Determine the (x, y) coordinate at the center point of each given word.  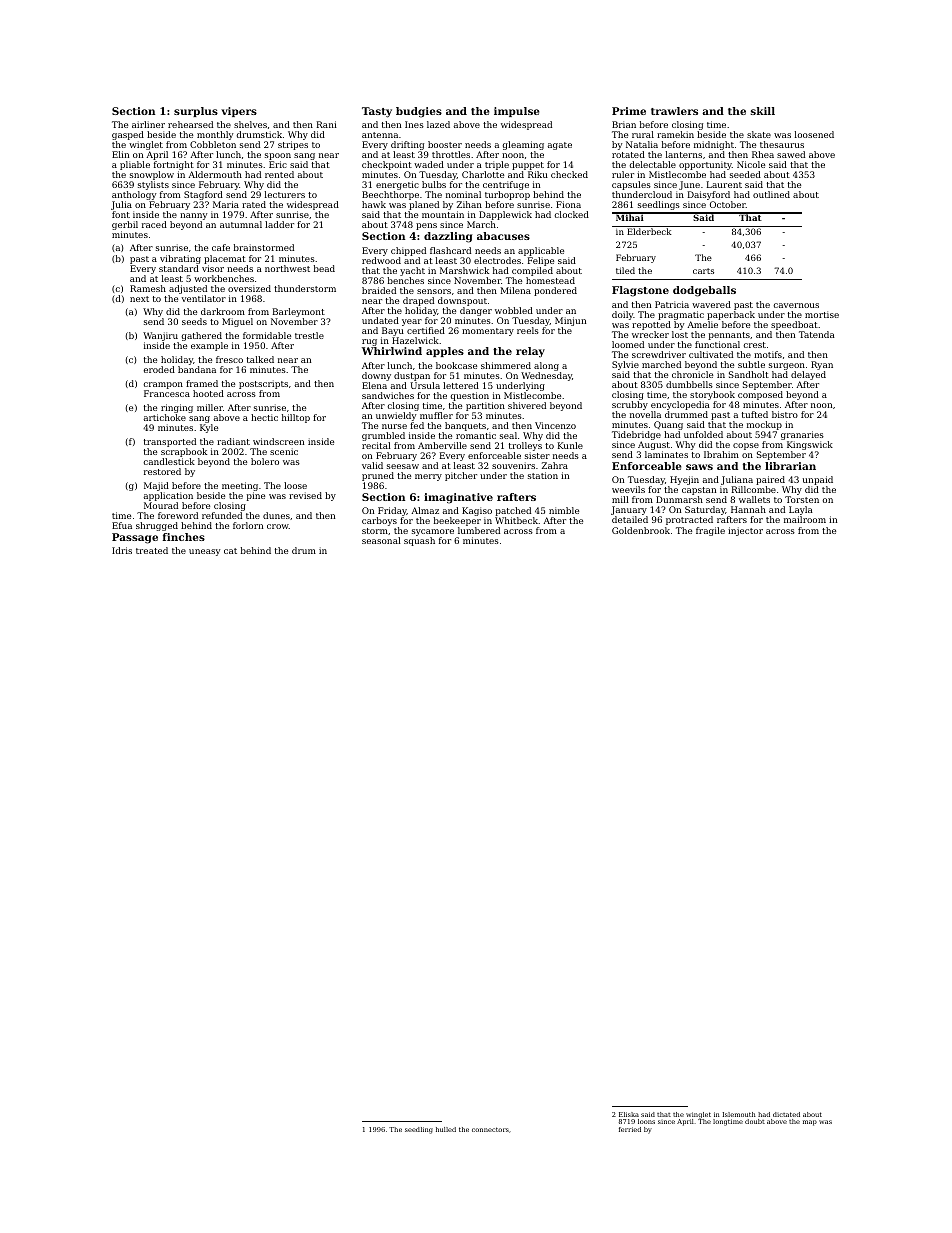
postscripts (263, 384)
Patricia (672, 304)
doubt (755, 1121)
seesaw (403, 466)
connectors (490, 1129)
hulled (446, 1129)
